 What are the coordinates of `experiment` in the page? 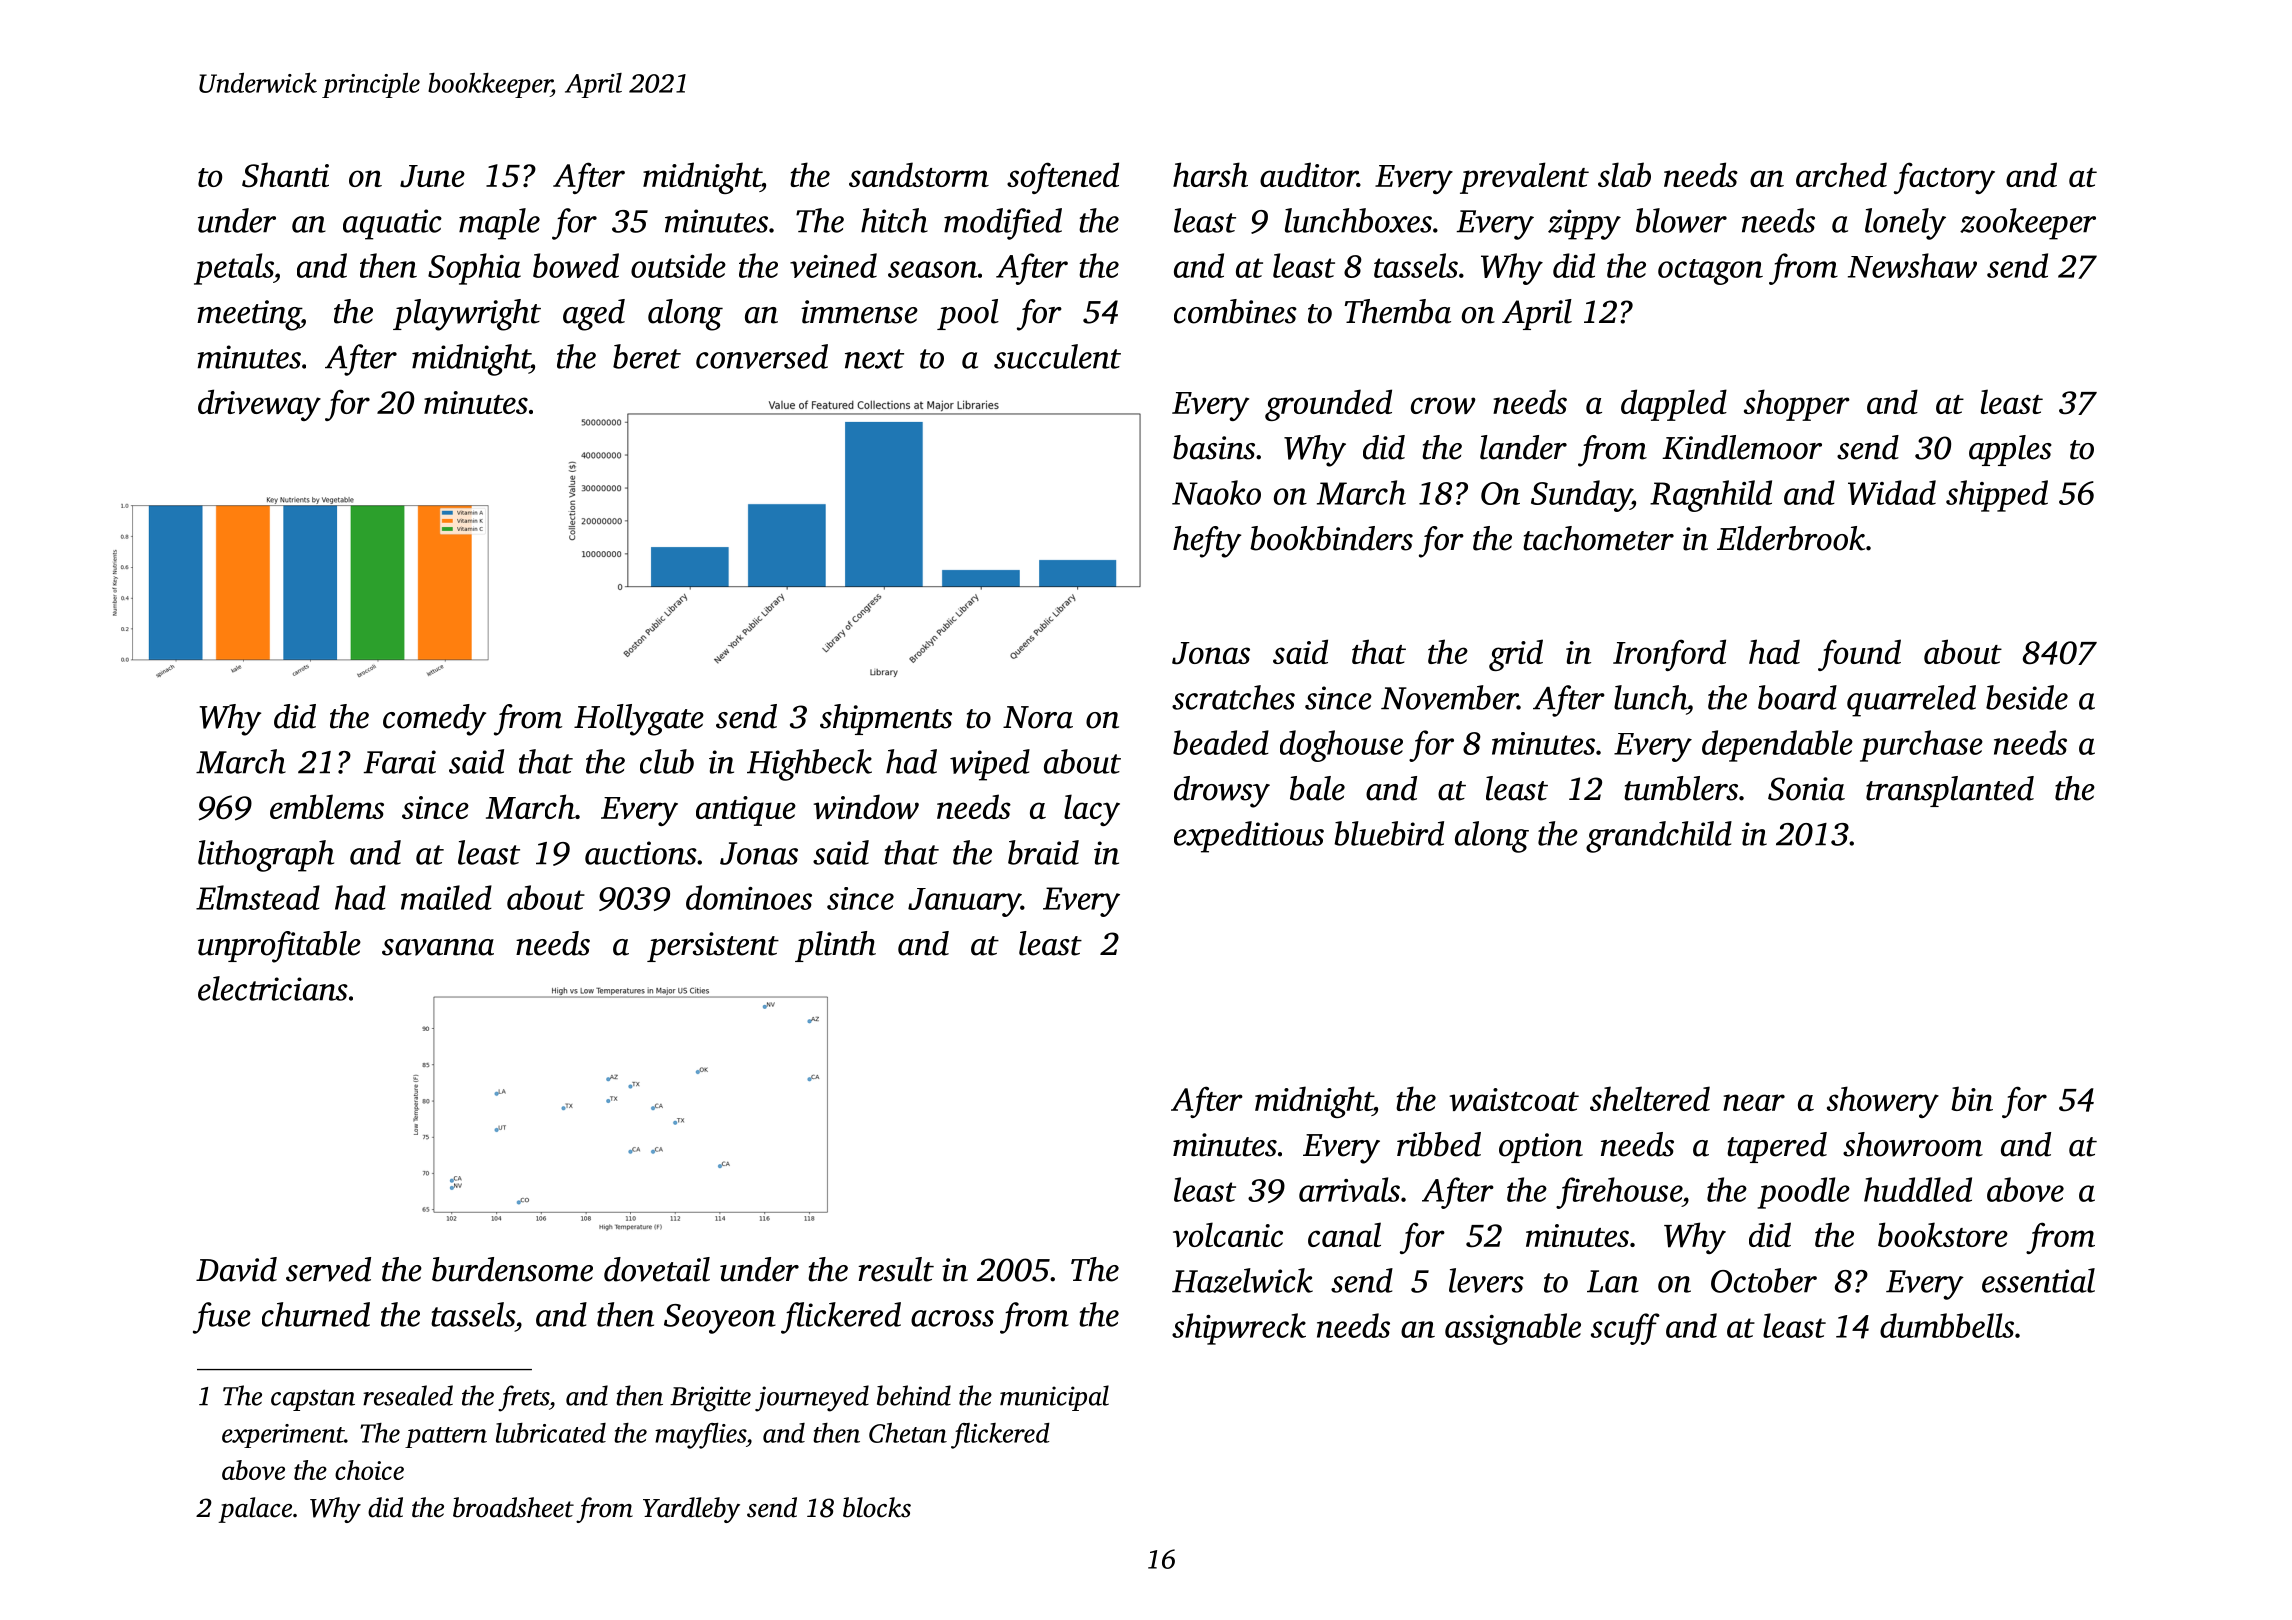 It's located at (283, 1436).
